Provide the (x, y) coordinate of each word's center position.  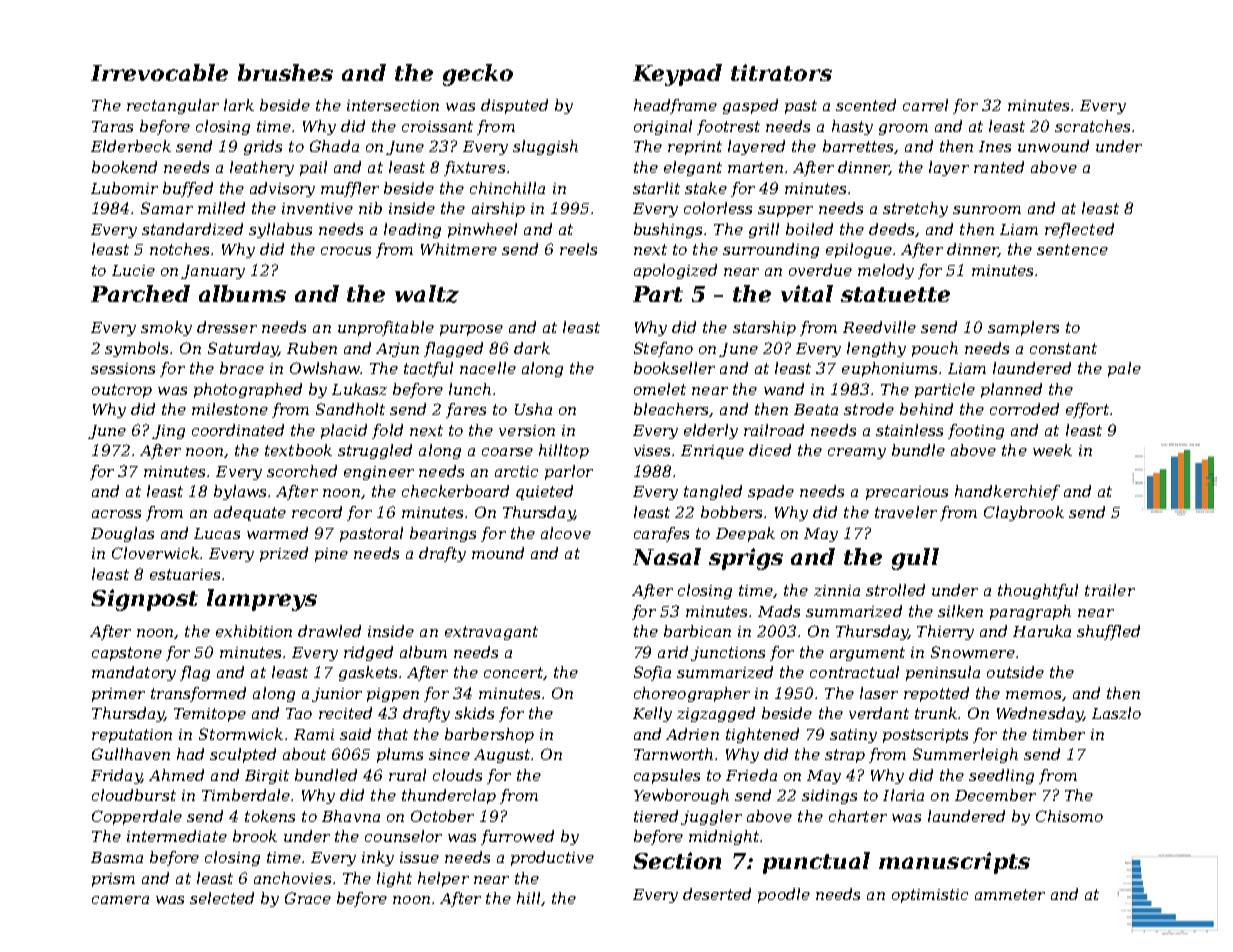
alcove (566, 533)
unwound (1053, 146)
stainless (909, 430)
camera (120, 900)
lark (239, 105)
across (116, 514)
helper (443, 879)
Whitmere (459, 249)
